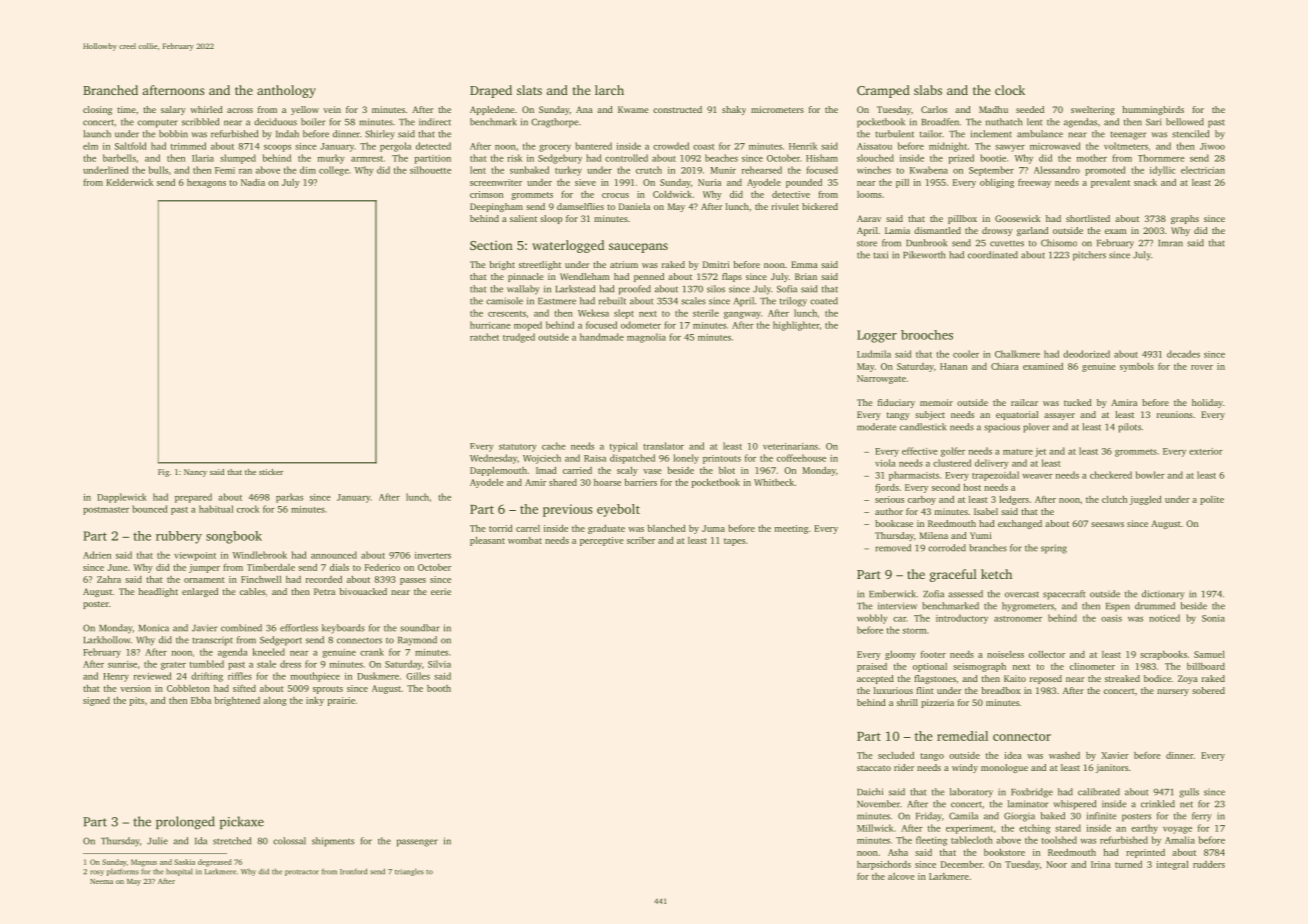  Describe the element at coordinates (1207, 403) in the screenshot. I see `holiday` at that location.
